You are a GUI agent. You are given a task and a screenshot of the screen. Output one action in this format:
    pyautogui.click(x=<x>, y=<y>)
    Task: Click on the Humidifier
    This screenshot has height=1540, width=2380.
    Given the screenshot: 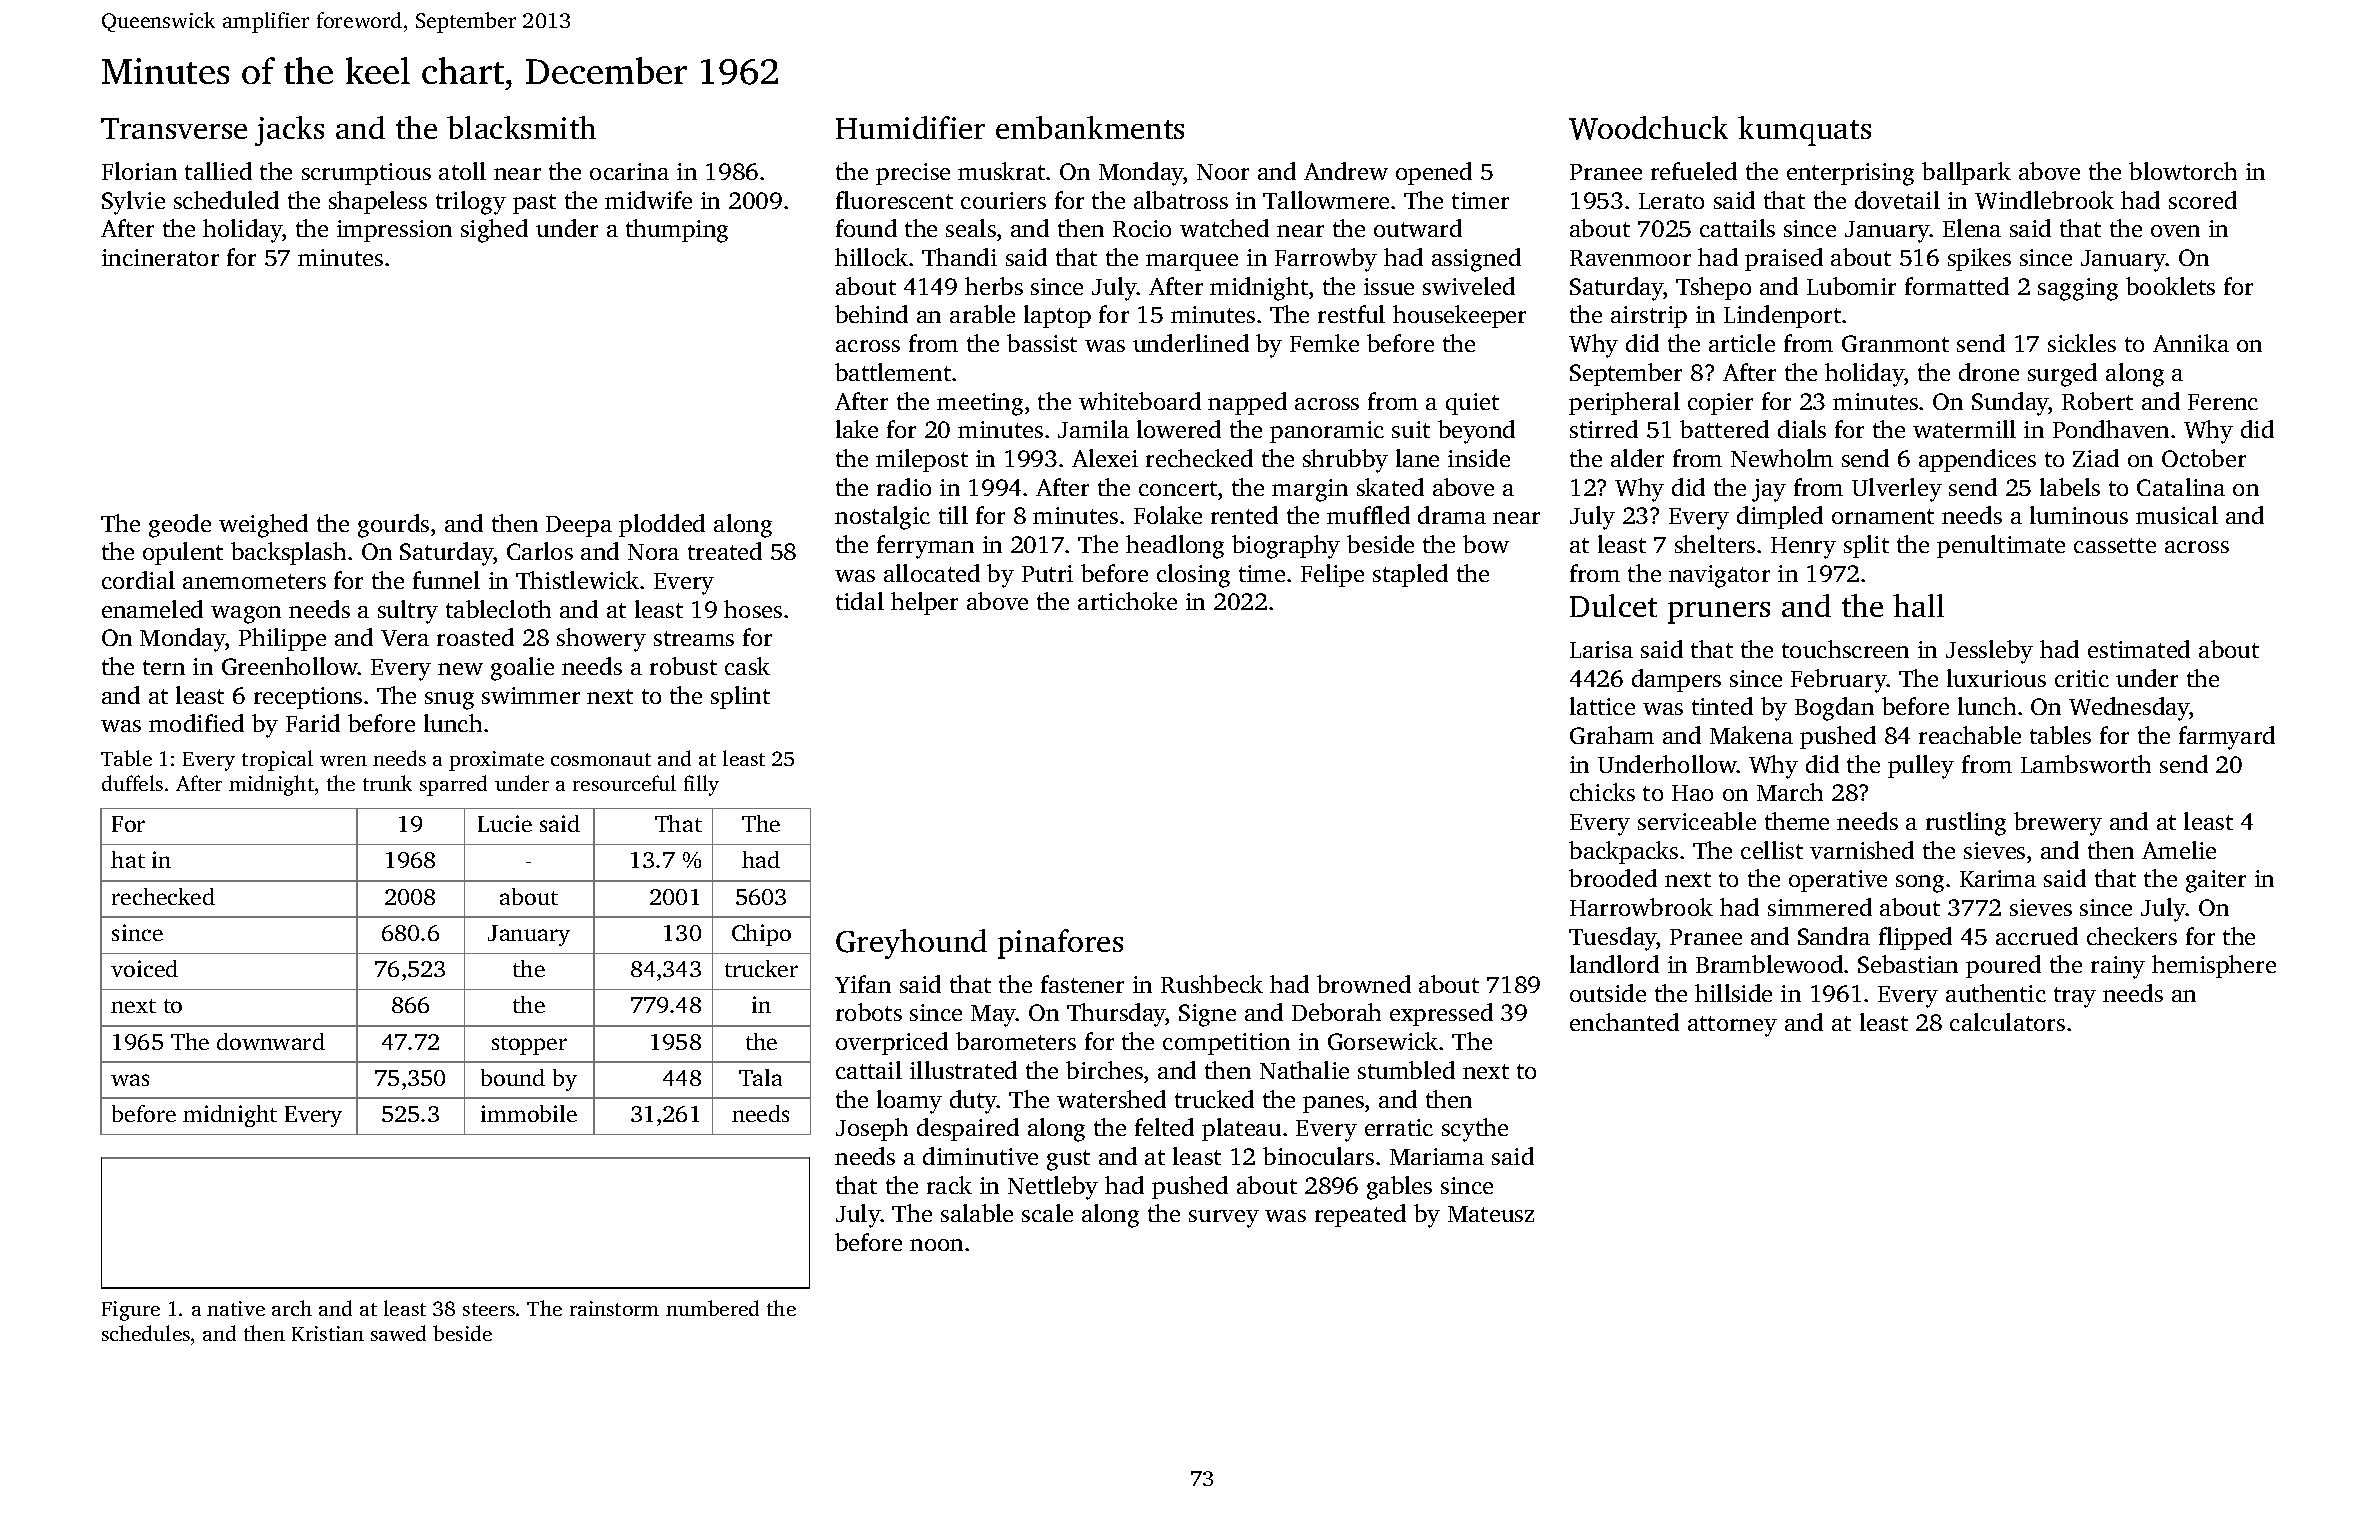 What is the action you would take?
    pyautogui.click(x=910, y=127)
